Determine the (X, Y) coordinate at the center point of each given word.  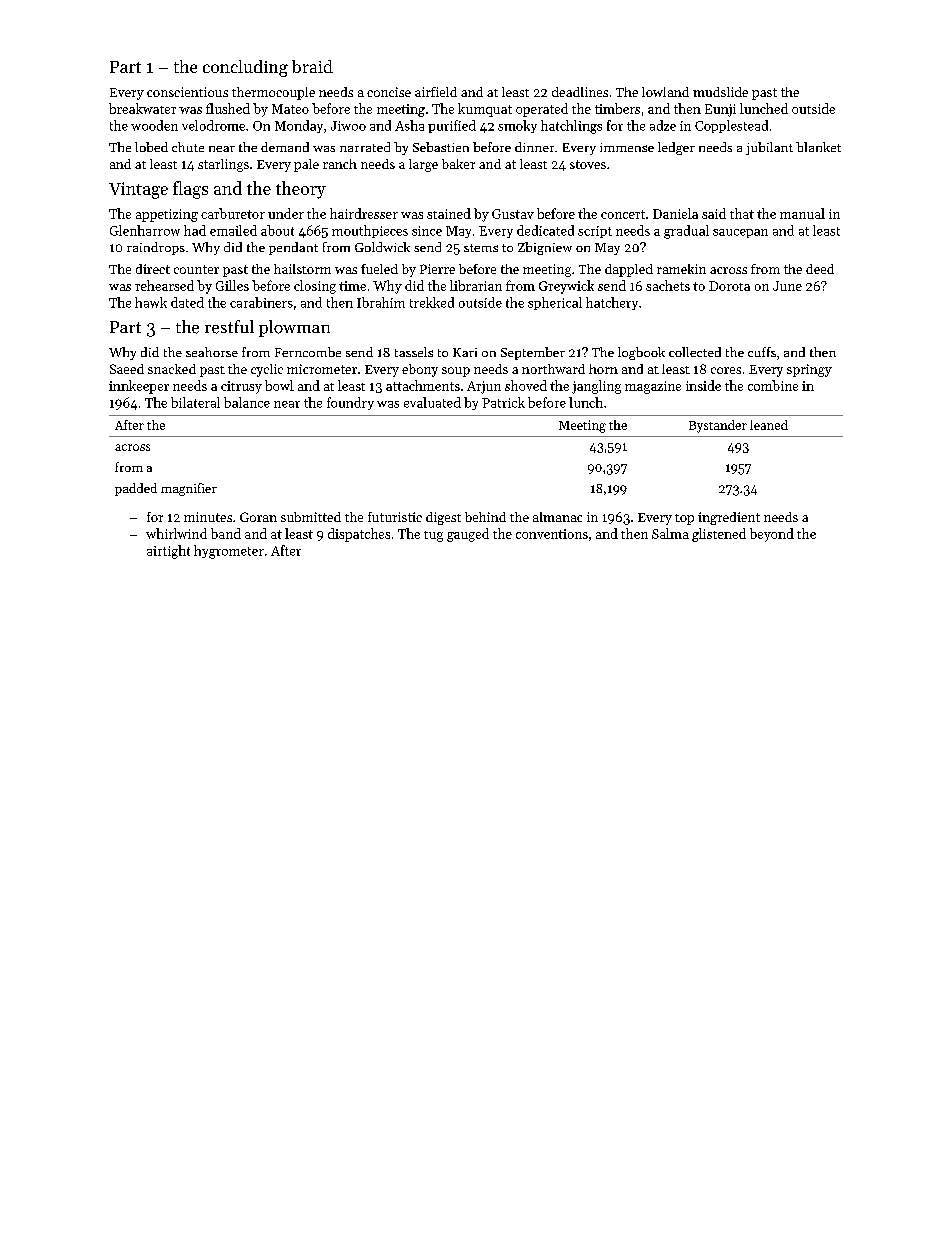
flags (190, 190)
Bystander (718, 426)
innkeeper (139, 387)
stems (481, 248)
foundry (350, 403)
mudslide (720, 92)
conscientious (187, 92)
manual (802, 213)
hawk (151, 302)
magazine (653, 387)
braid (312, 66)
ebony (420, 370)
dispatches (359, 535)
